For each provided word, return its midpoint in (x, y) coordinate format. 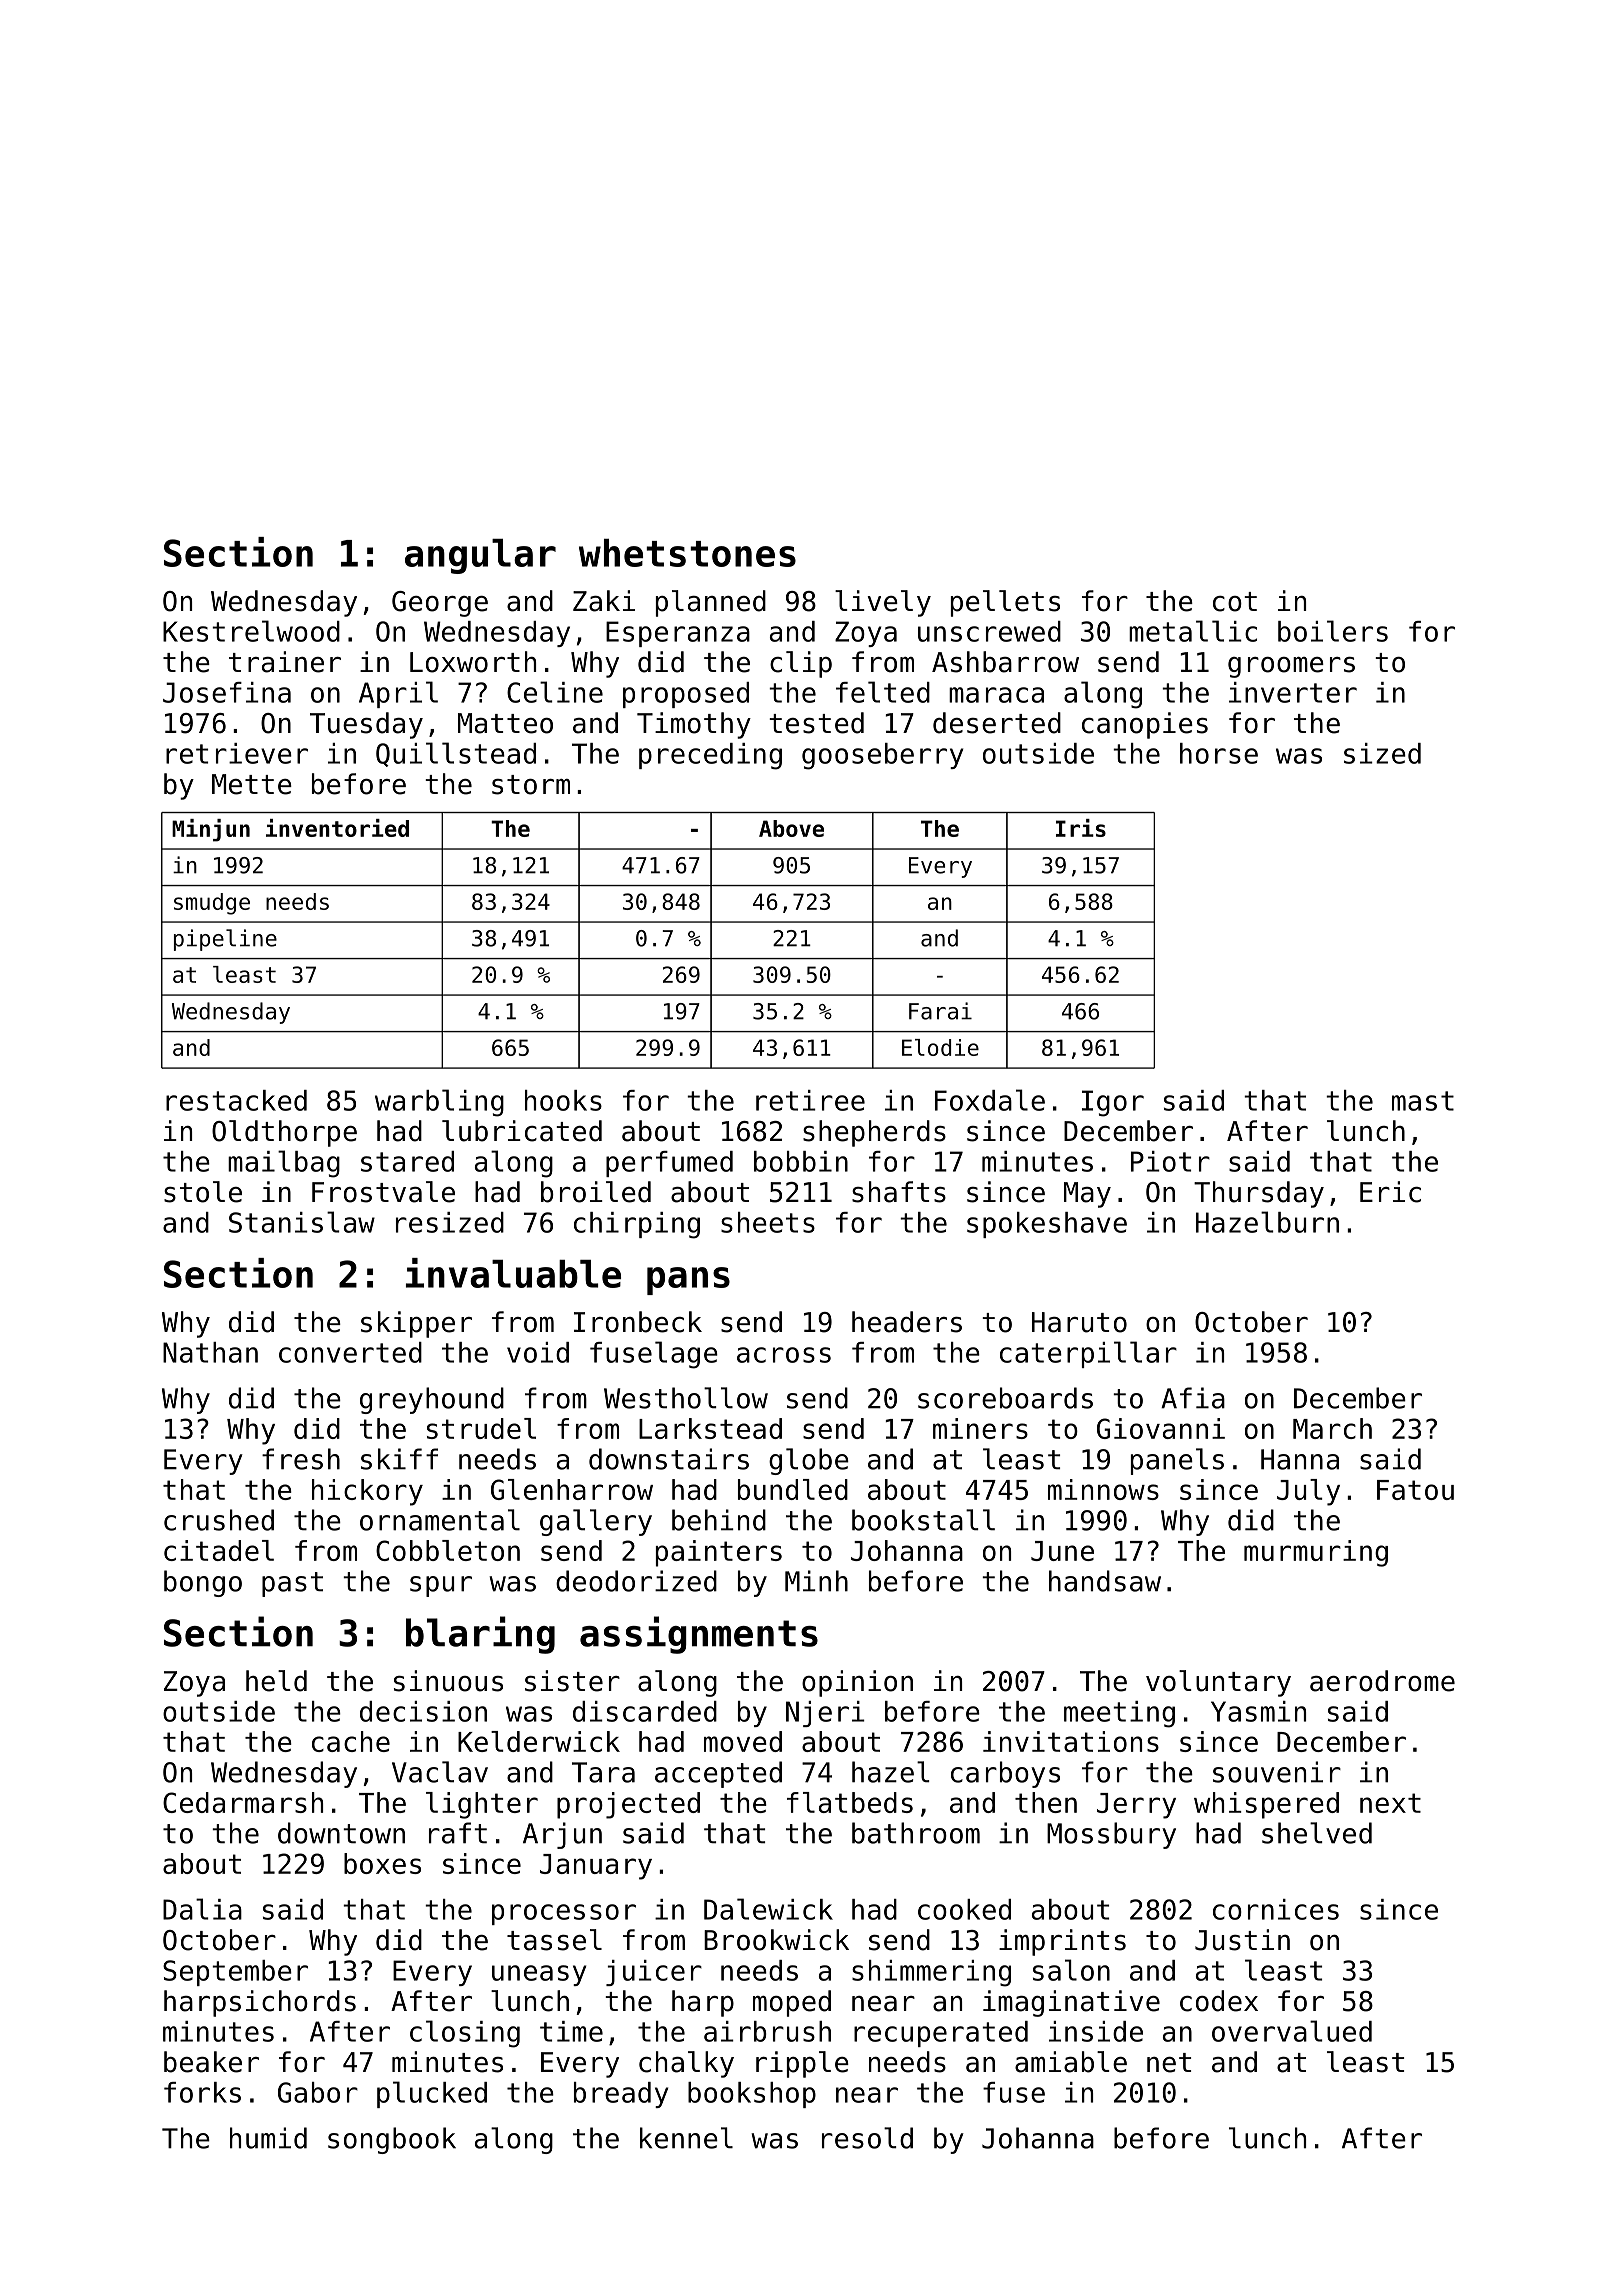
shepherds (874, 1133)
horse (1219, 753)
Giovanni (1161, 1428)
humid (268, 2138)
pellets (1005, 603)
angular (480, 556)
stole (203, 1192)
